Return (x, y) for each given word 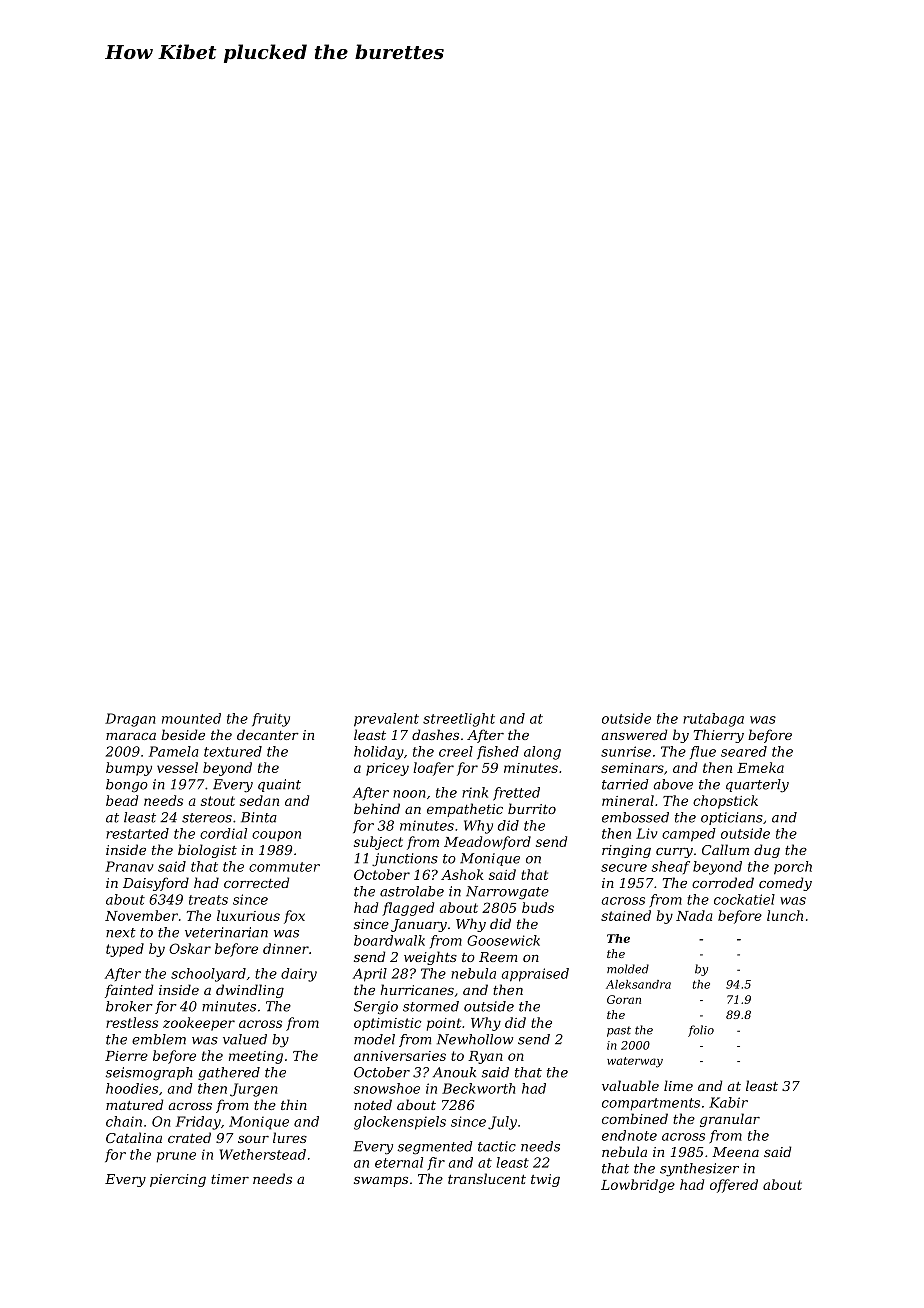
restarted (137, 833)
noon (409, 794)
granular (730, 1120)
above (673, 784)
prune (176, 1157)
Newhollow (475, 1039)
